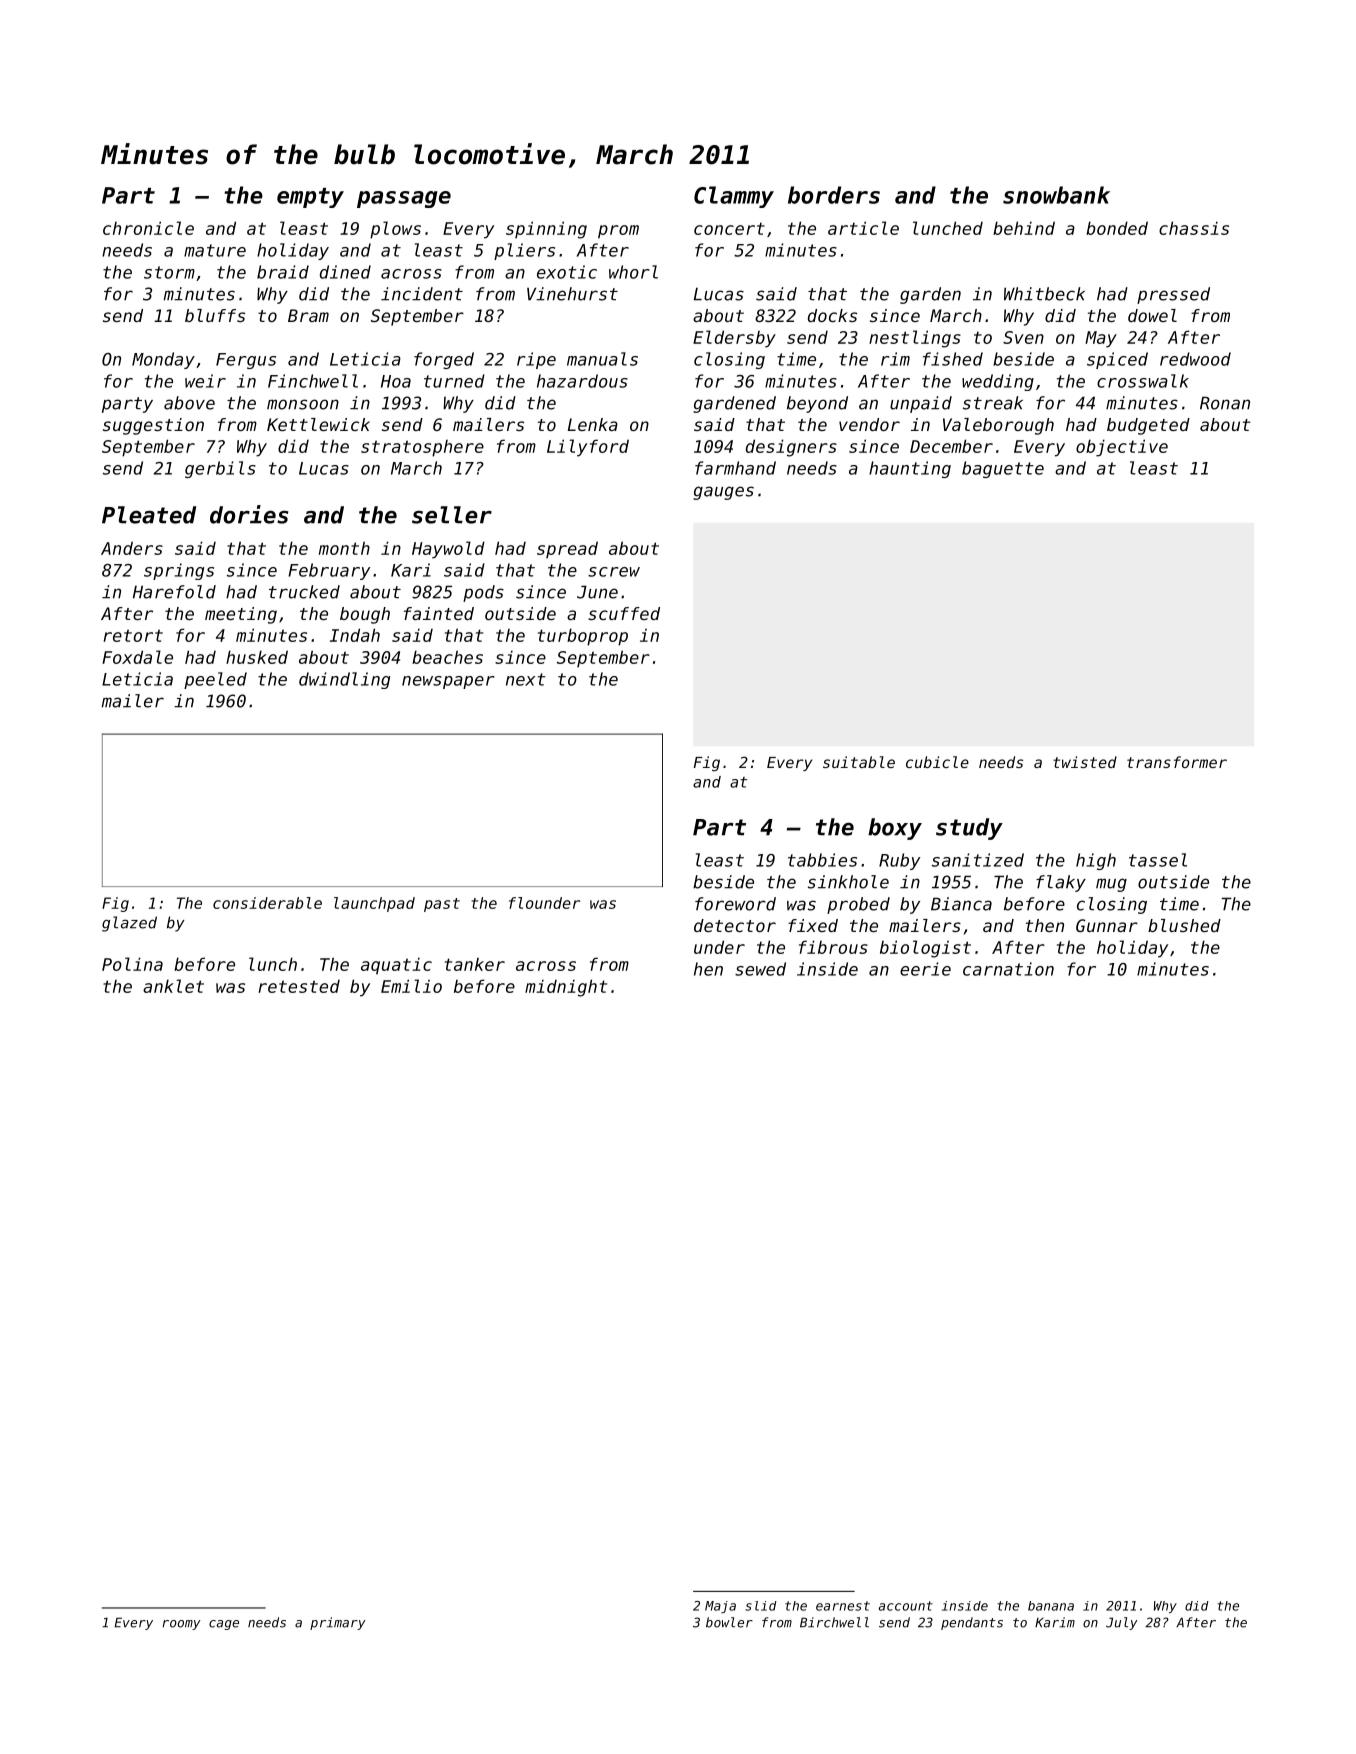  I want to click on July, so click(1122, 1623).
